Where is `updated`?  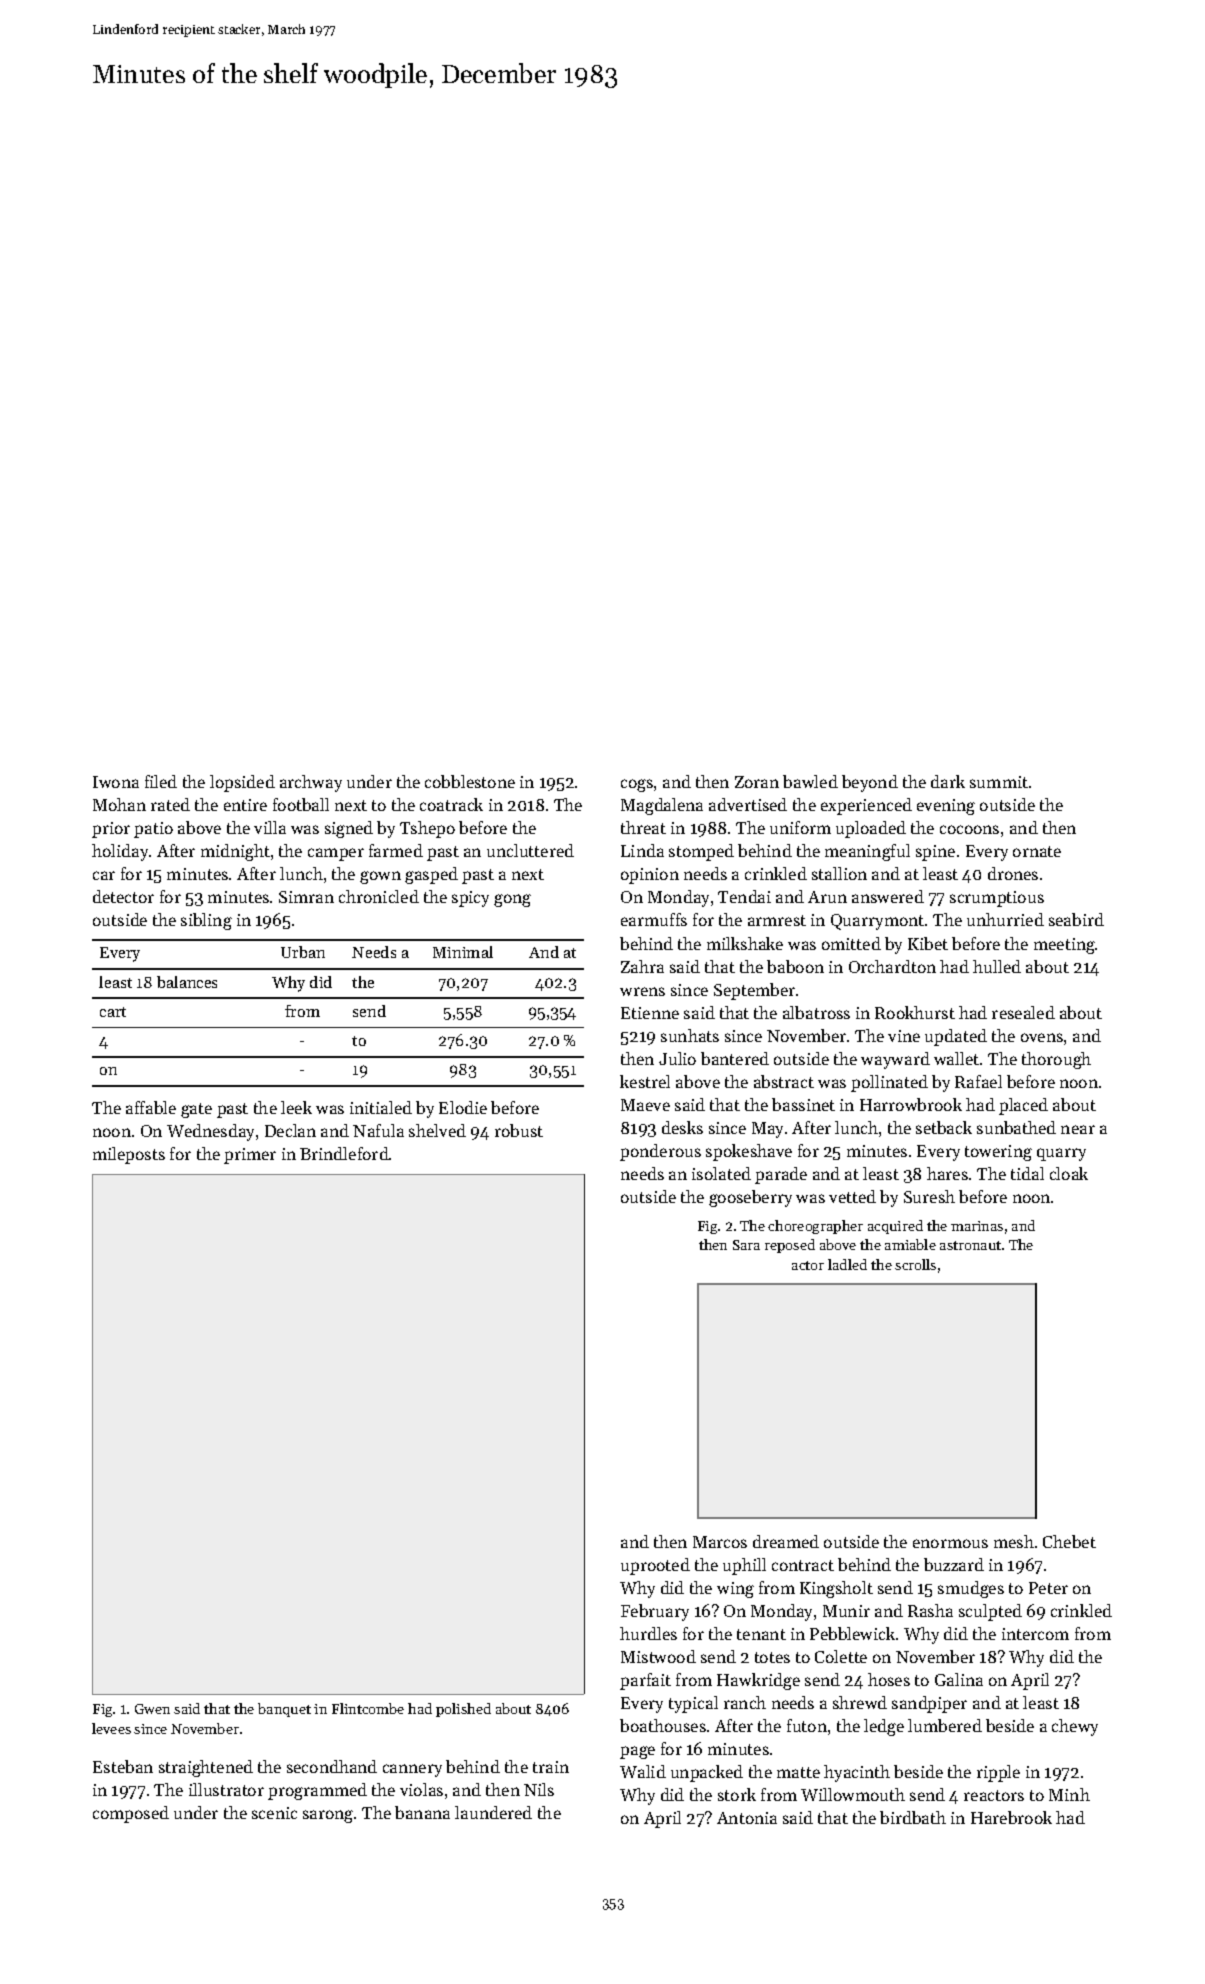 updated is located at coordinates (956, 1037).
